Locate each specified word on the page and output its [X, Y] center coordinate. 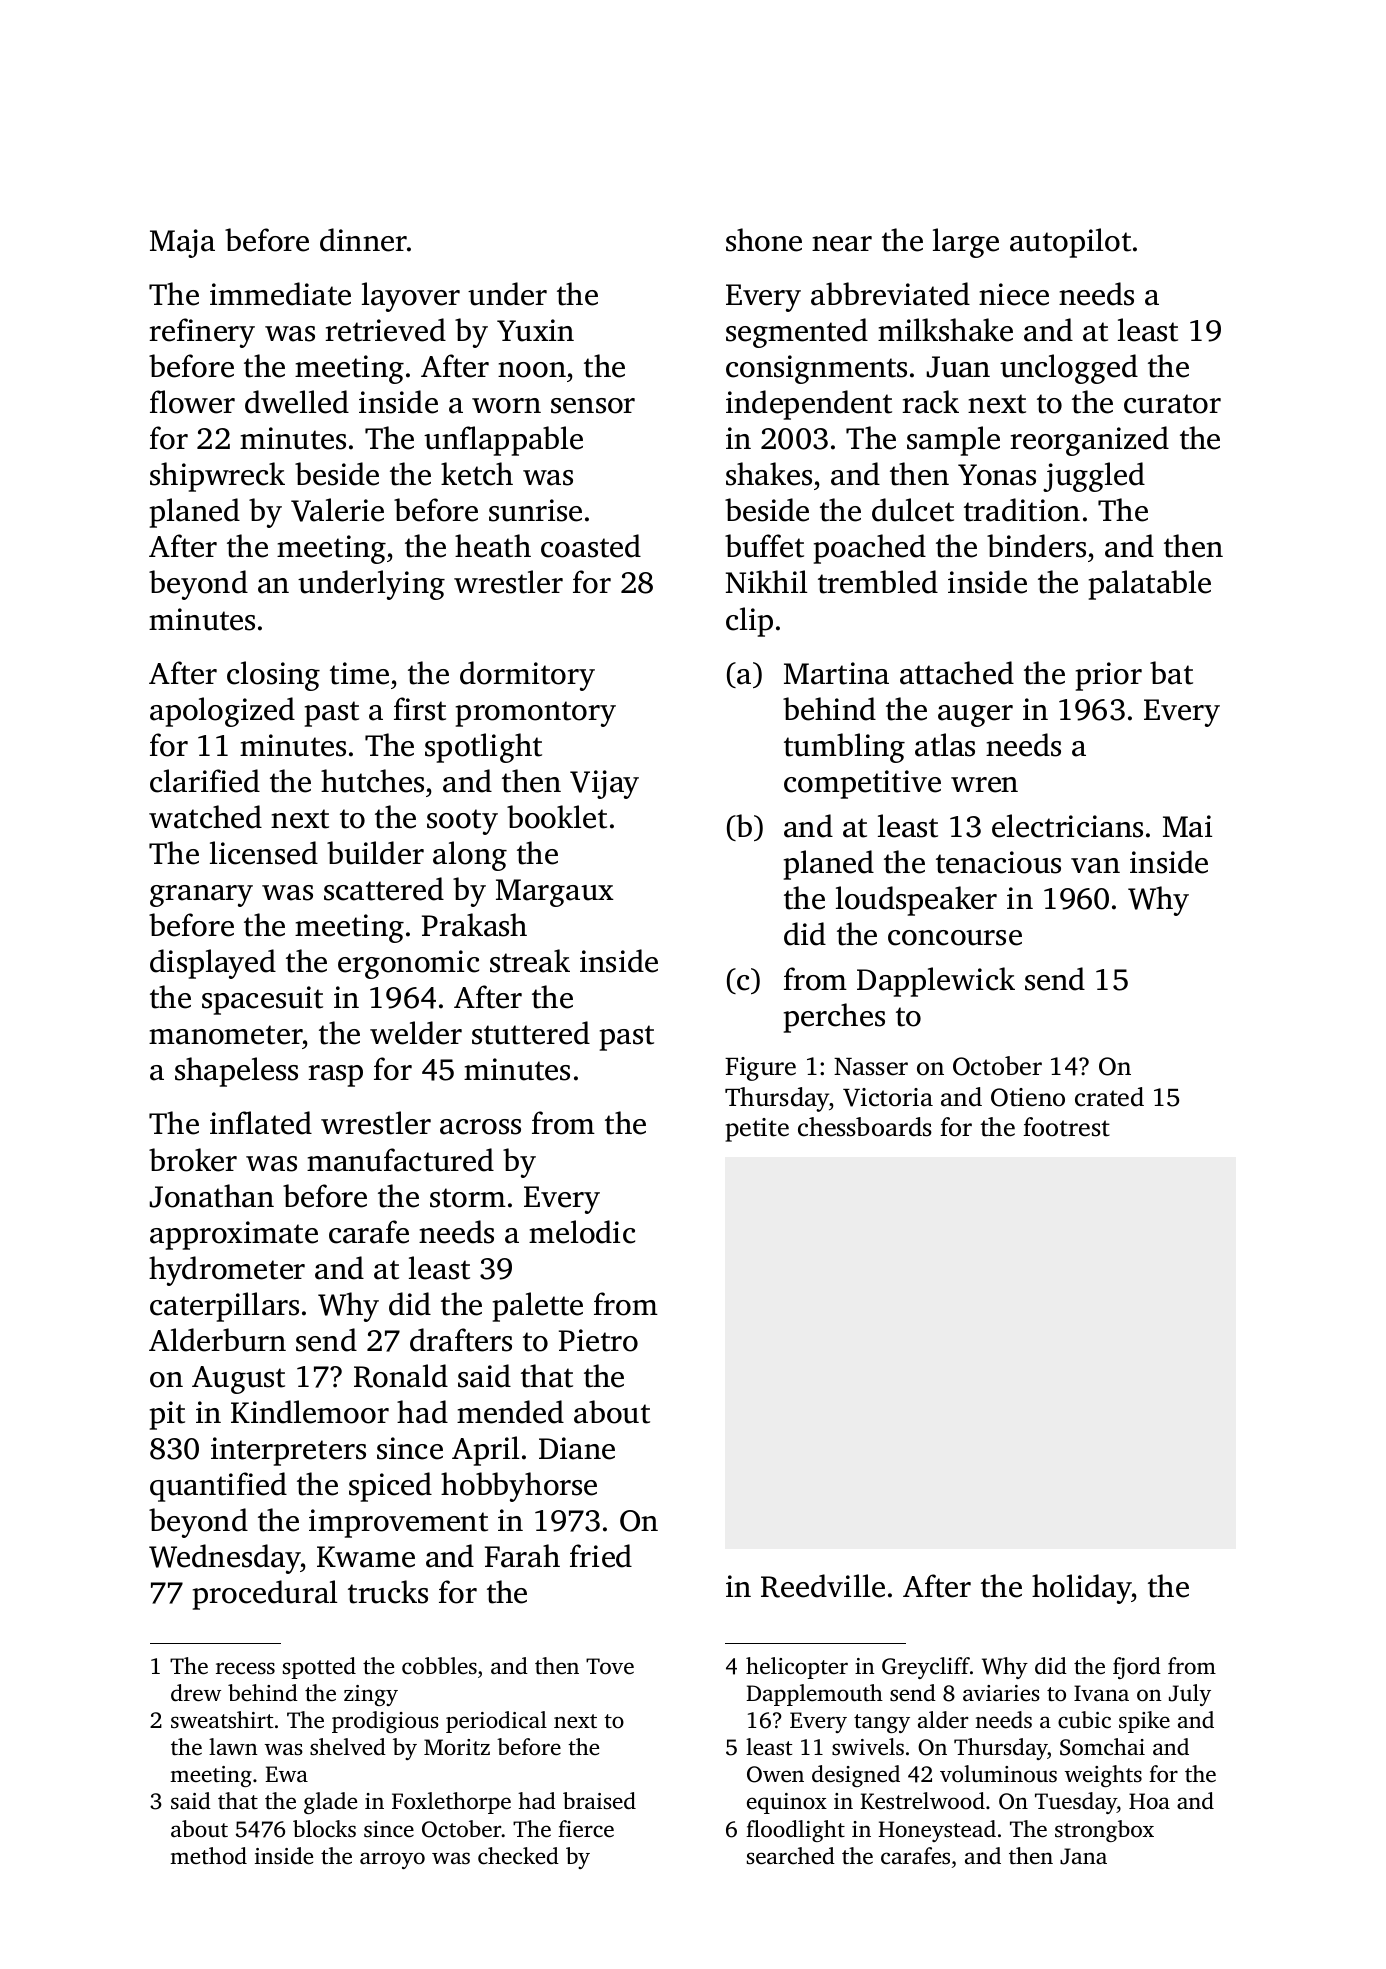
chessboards [865, 1127]
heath [493, 546]
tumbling [844, 748]
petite [757, 1130]
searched [791, 1856]
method [208, 1856]
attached [957, 673]
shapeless [236, 1072]
